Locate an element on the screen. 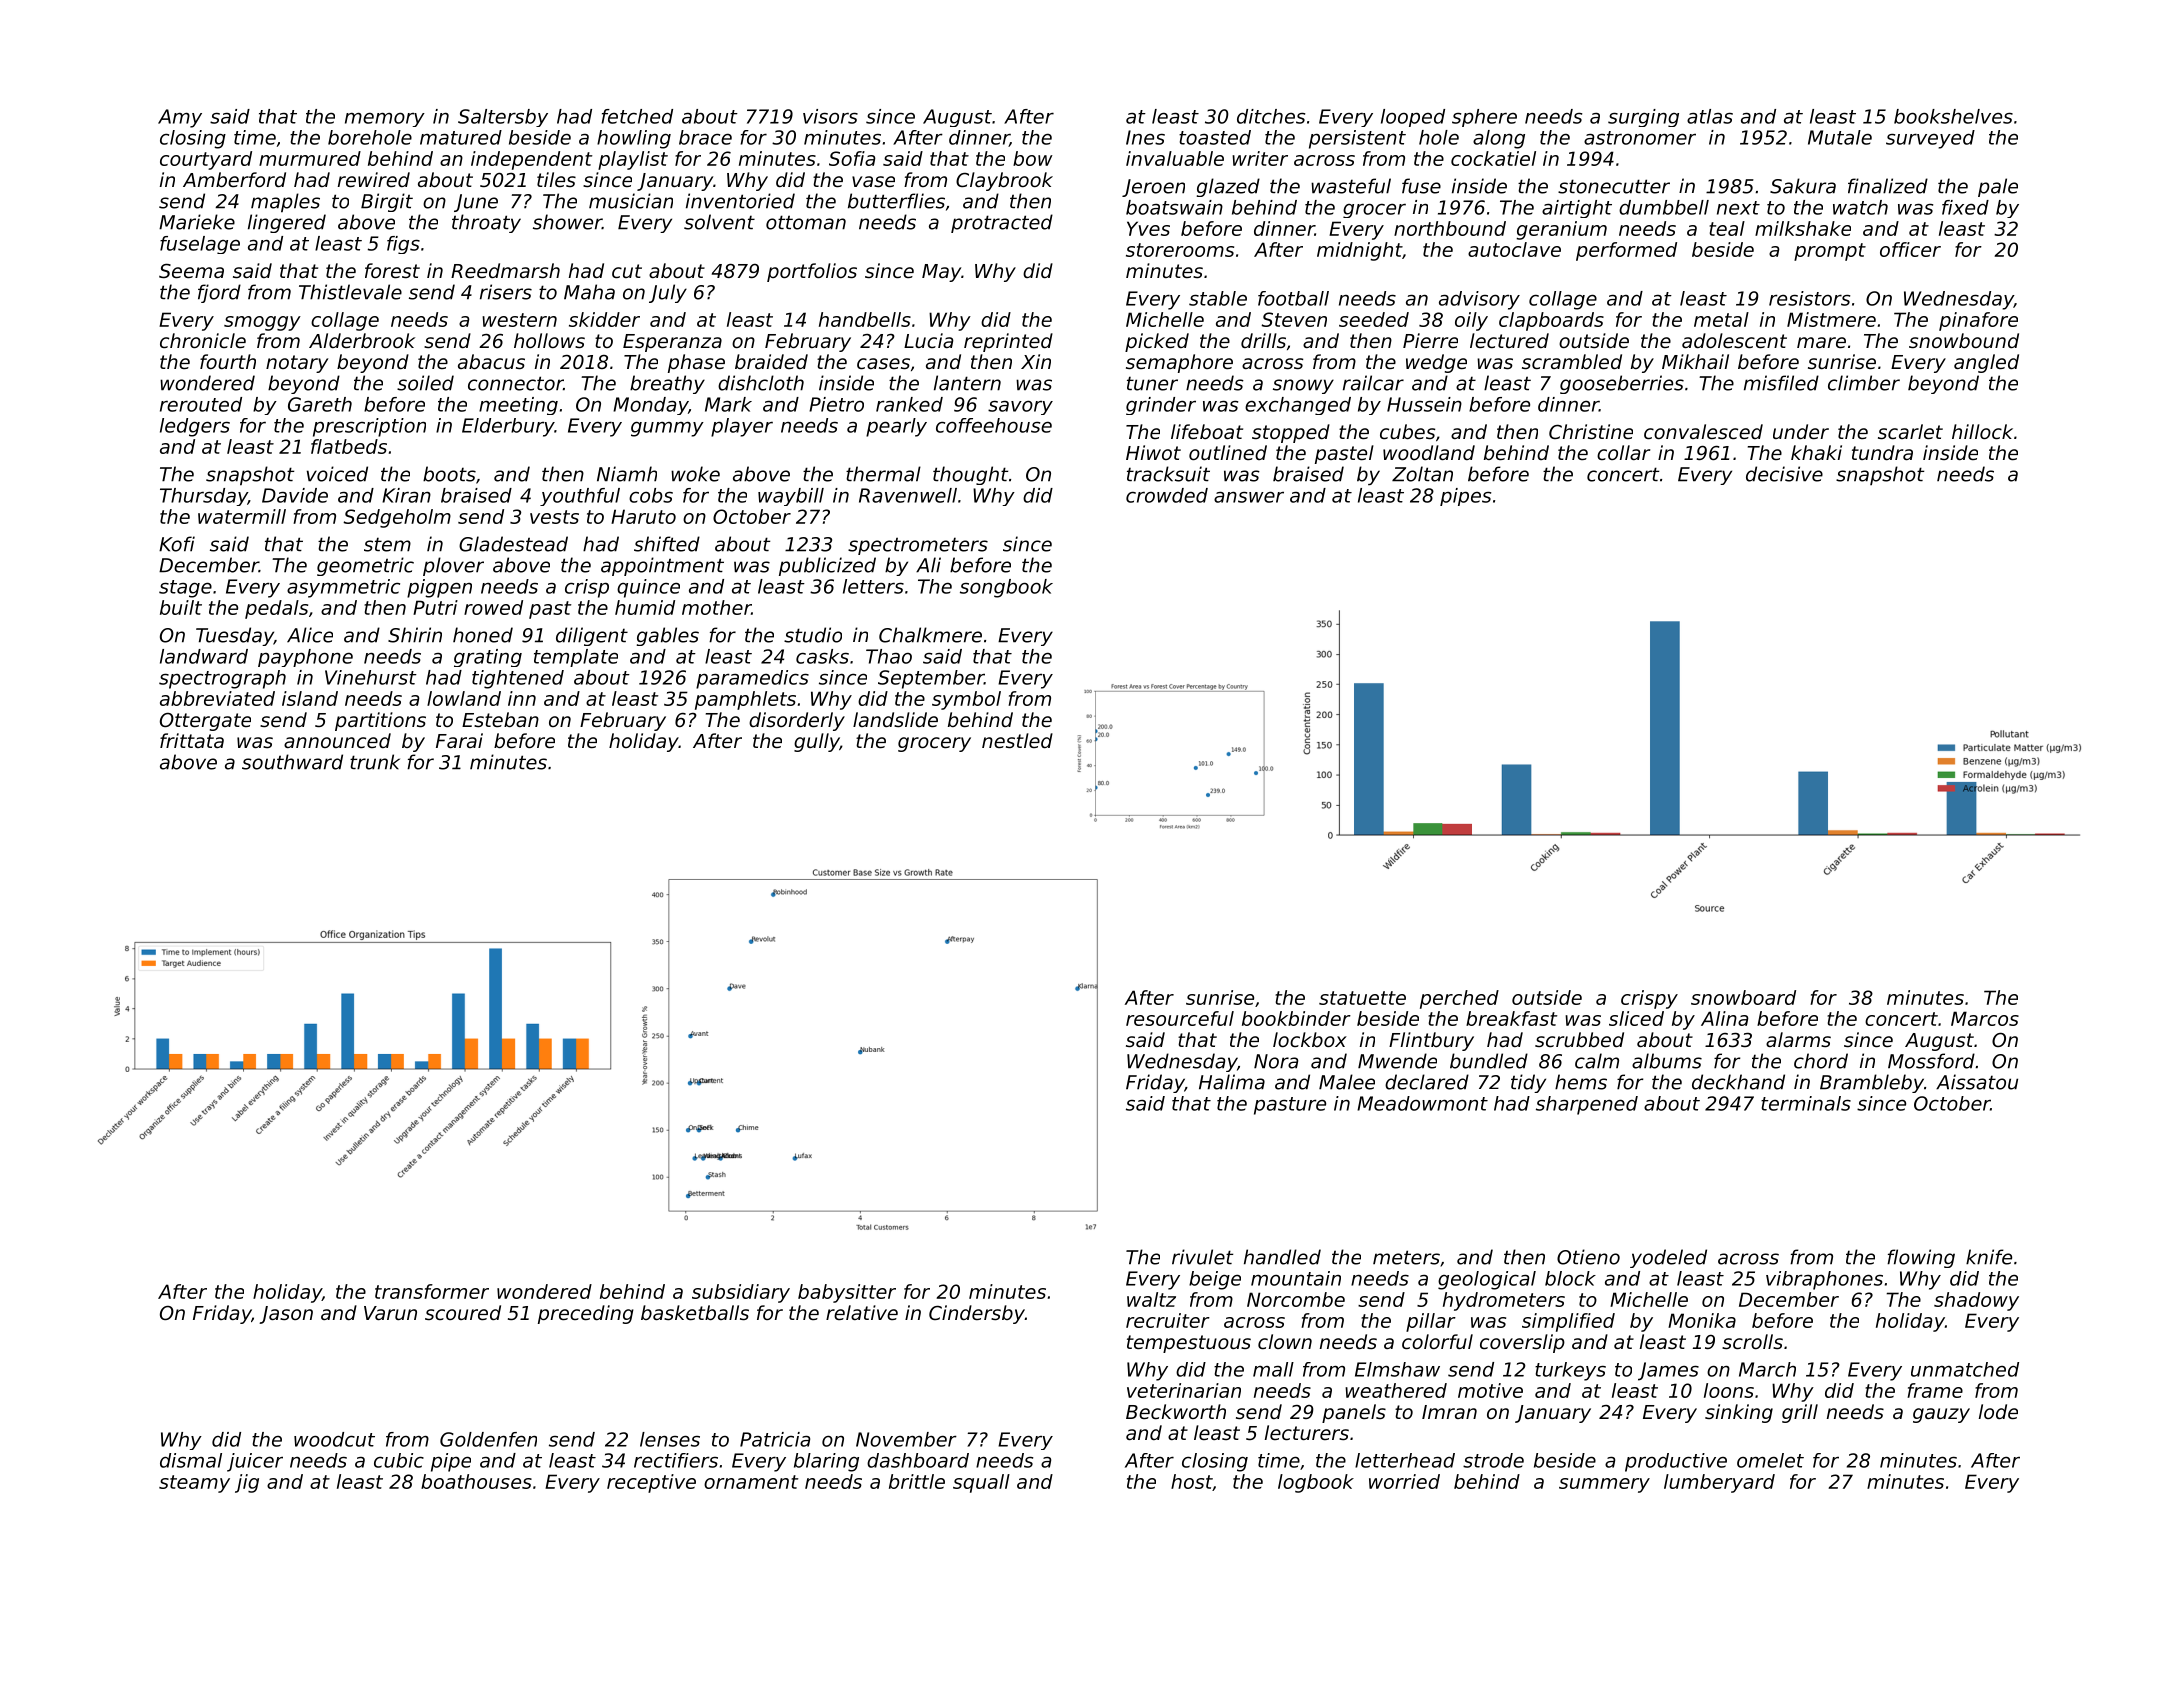  tundra is located at coordinates (1882, 452).
